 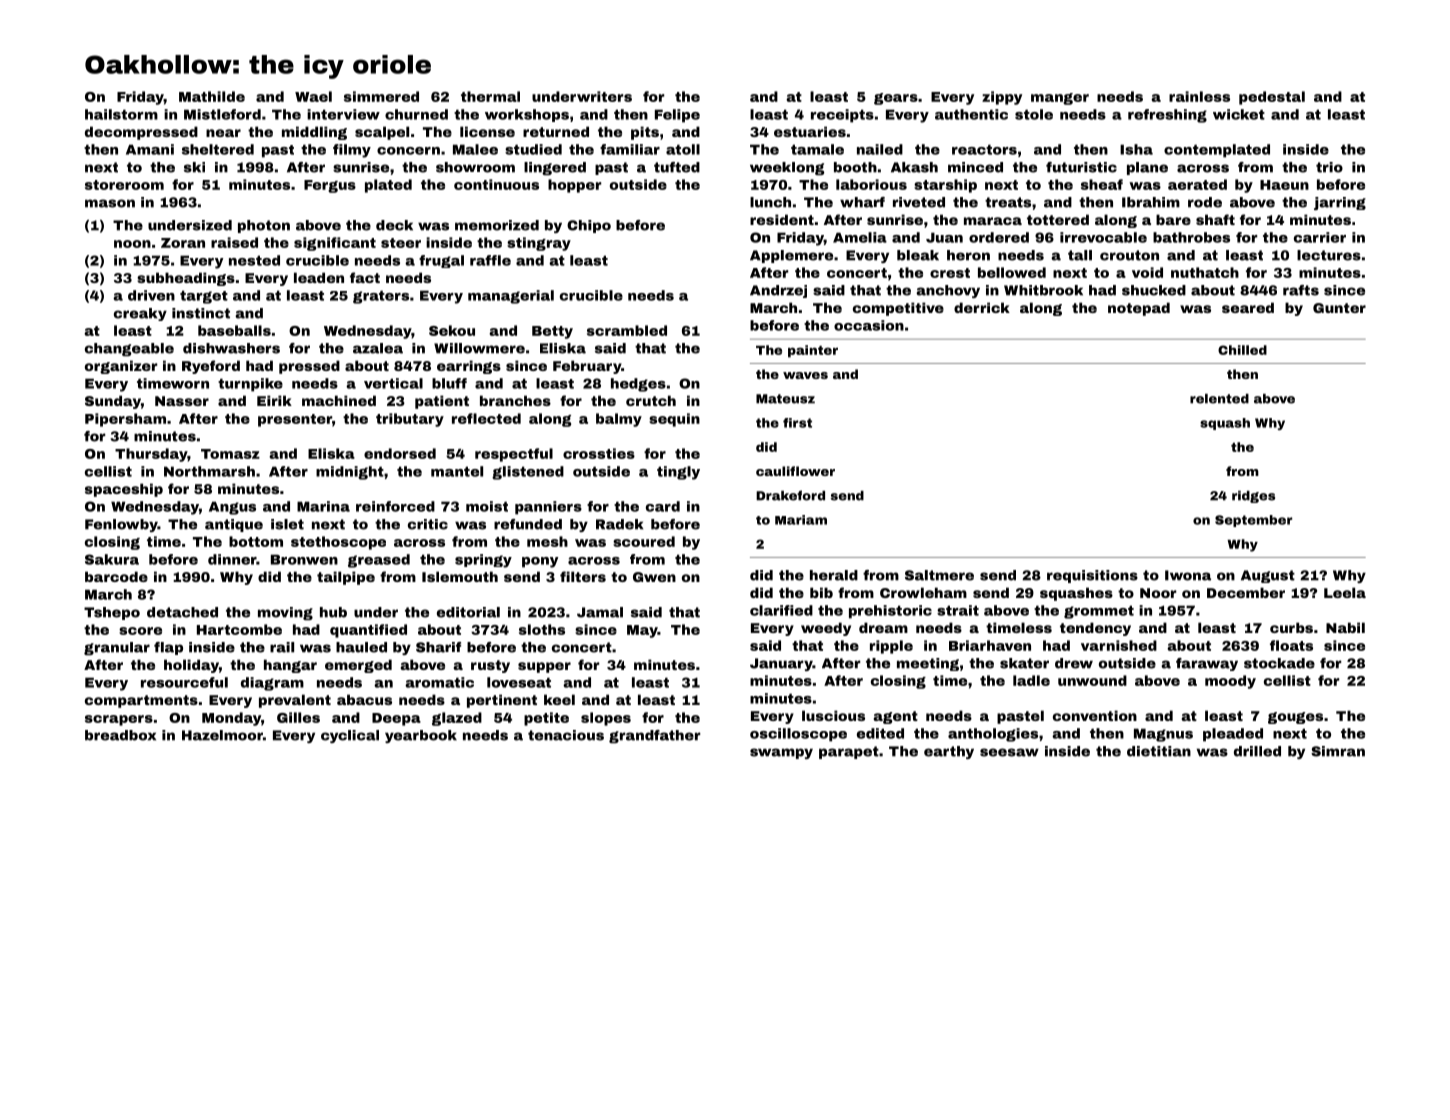 I want to click on pedestal, so click(x=1272, y=98).
